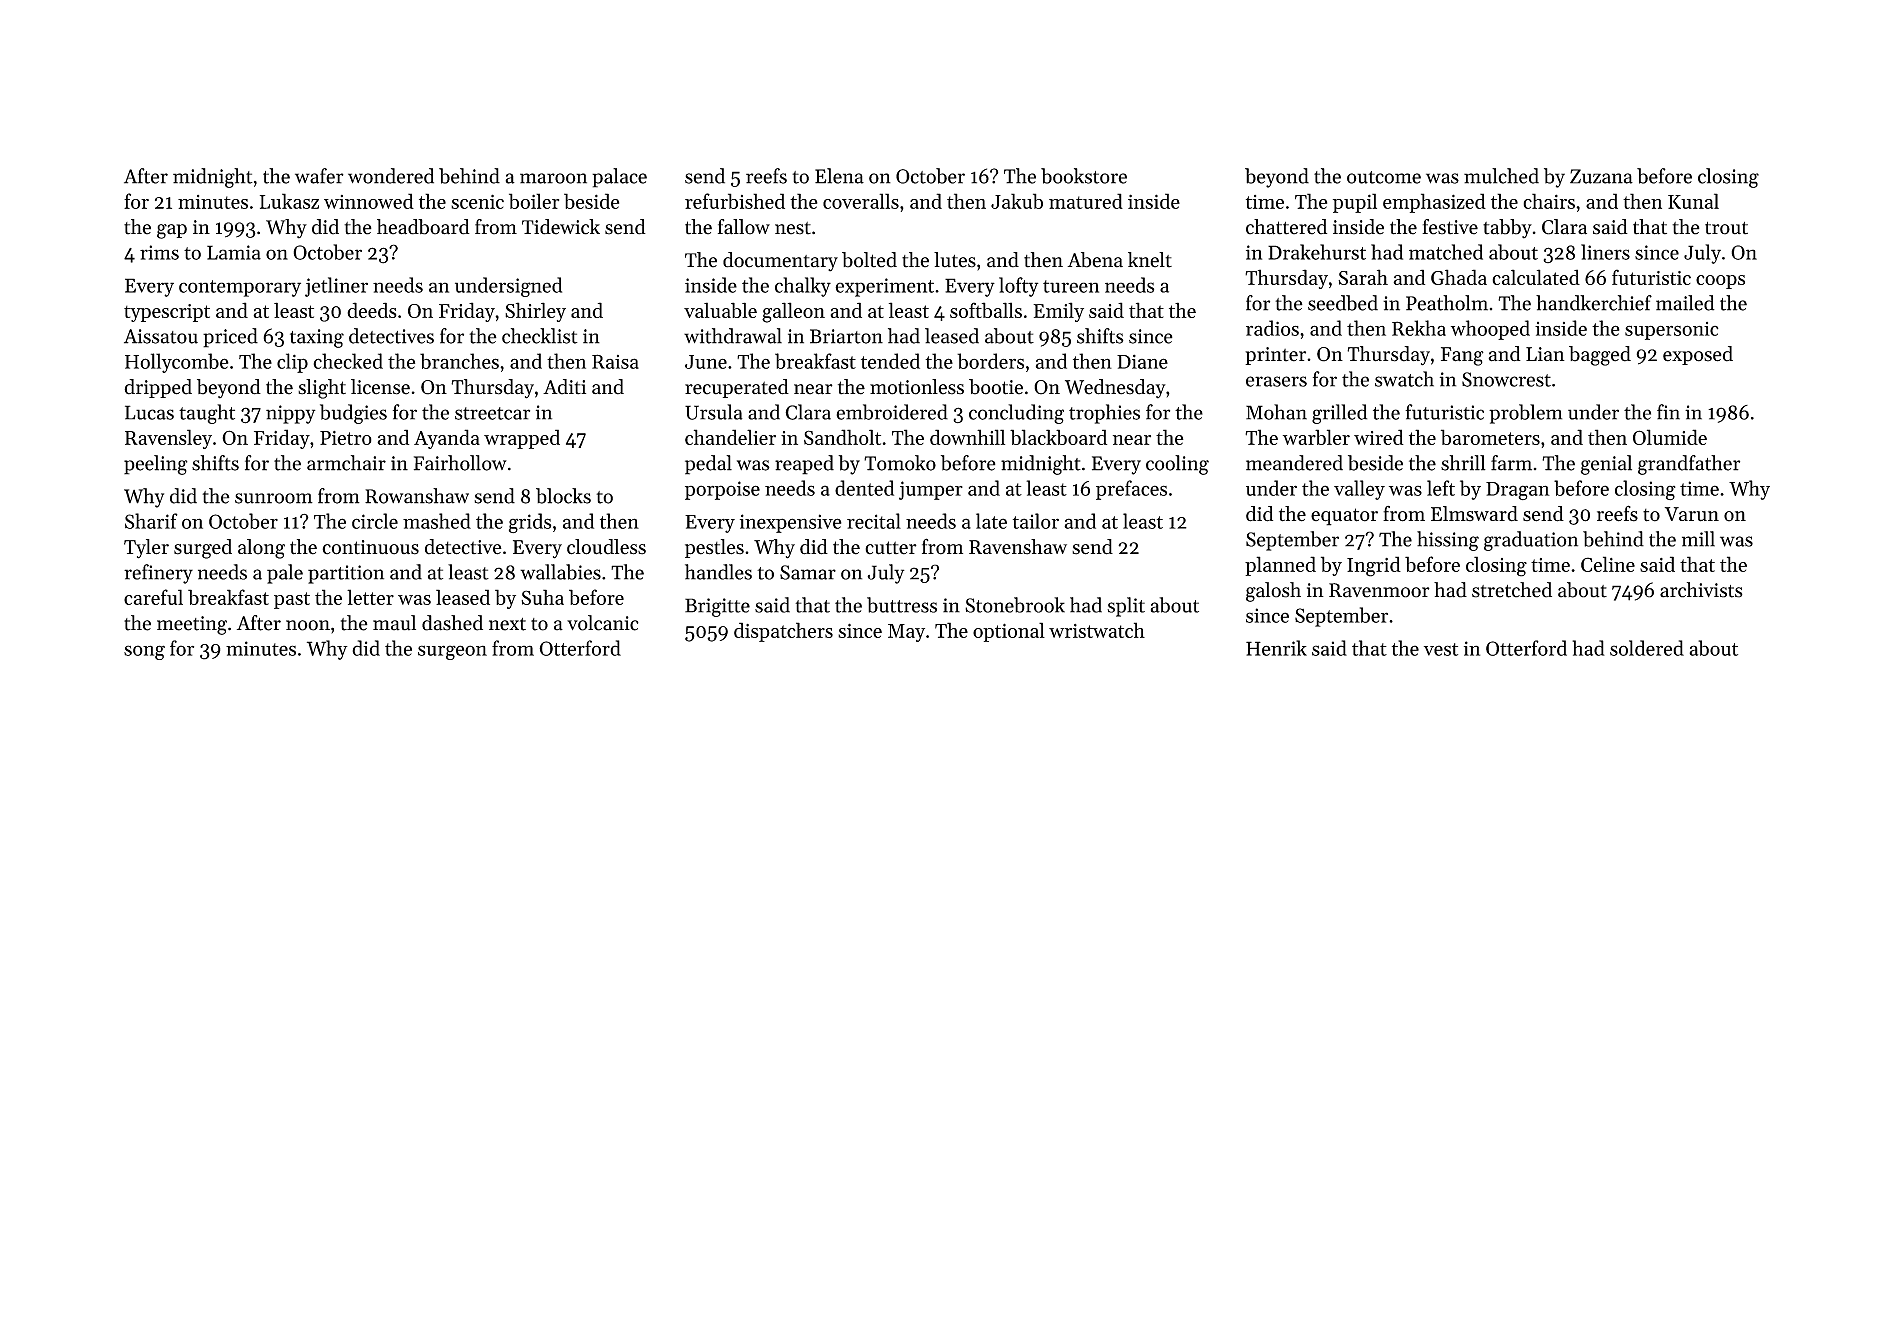 The width and height of the page is (1894, 1339). What do you see at coordinates (1692, 514) in the page?
I see `Varun` at bounding box center [1692, 514].
